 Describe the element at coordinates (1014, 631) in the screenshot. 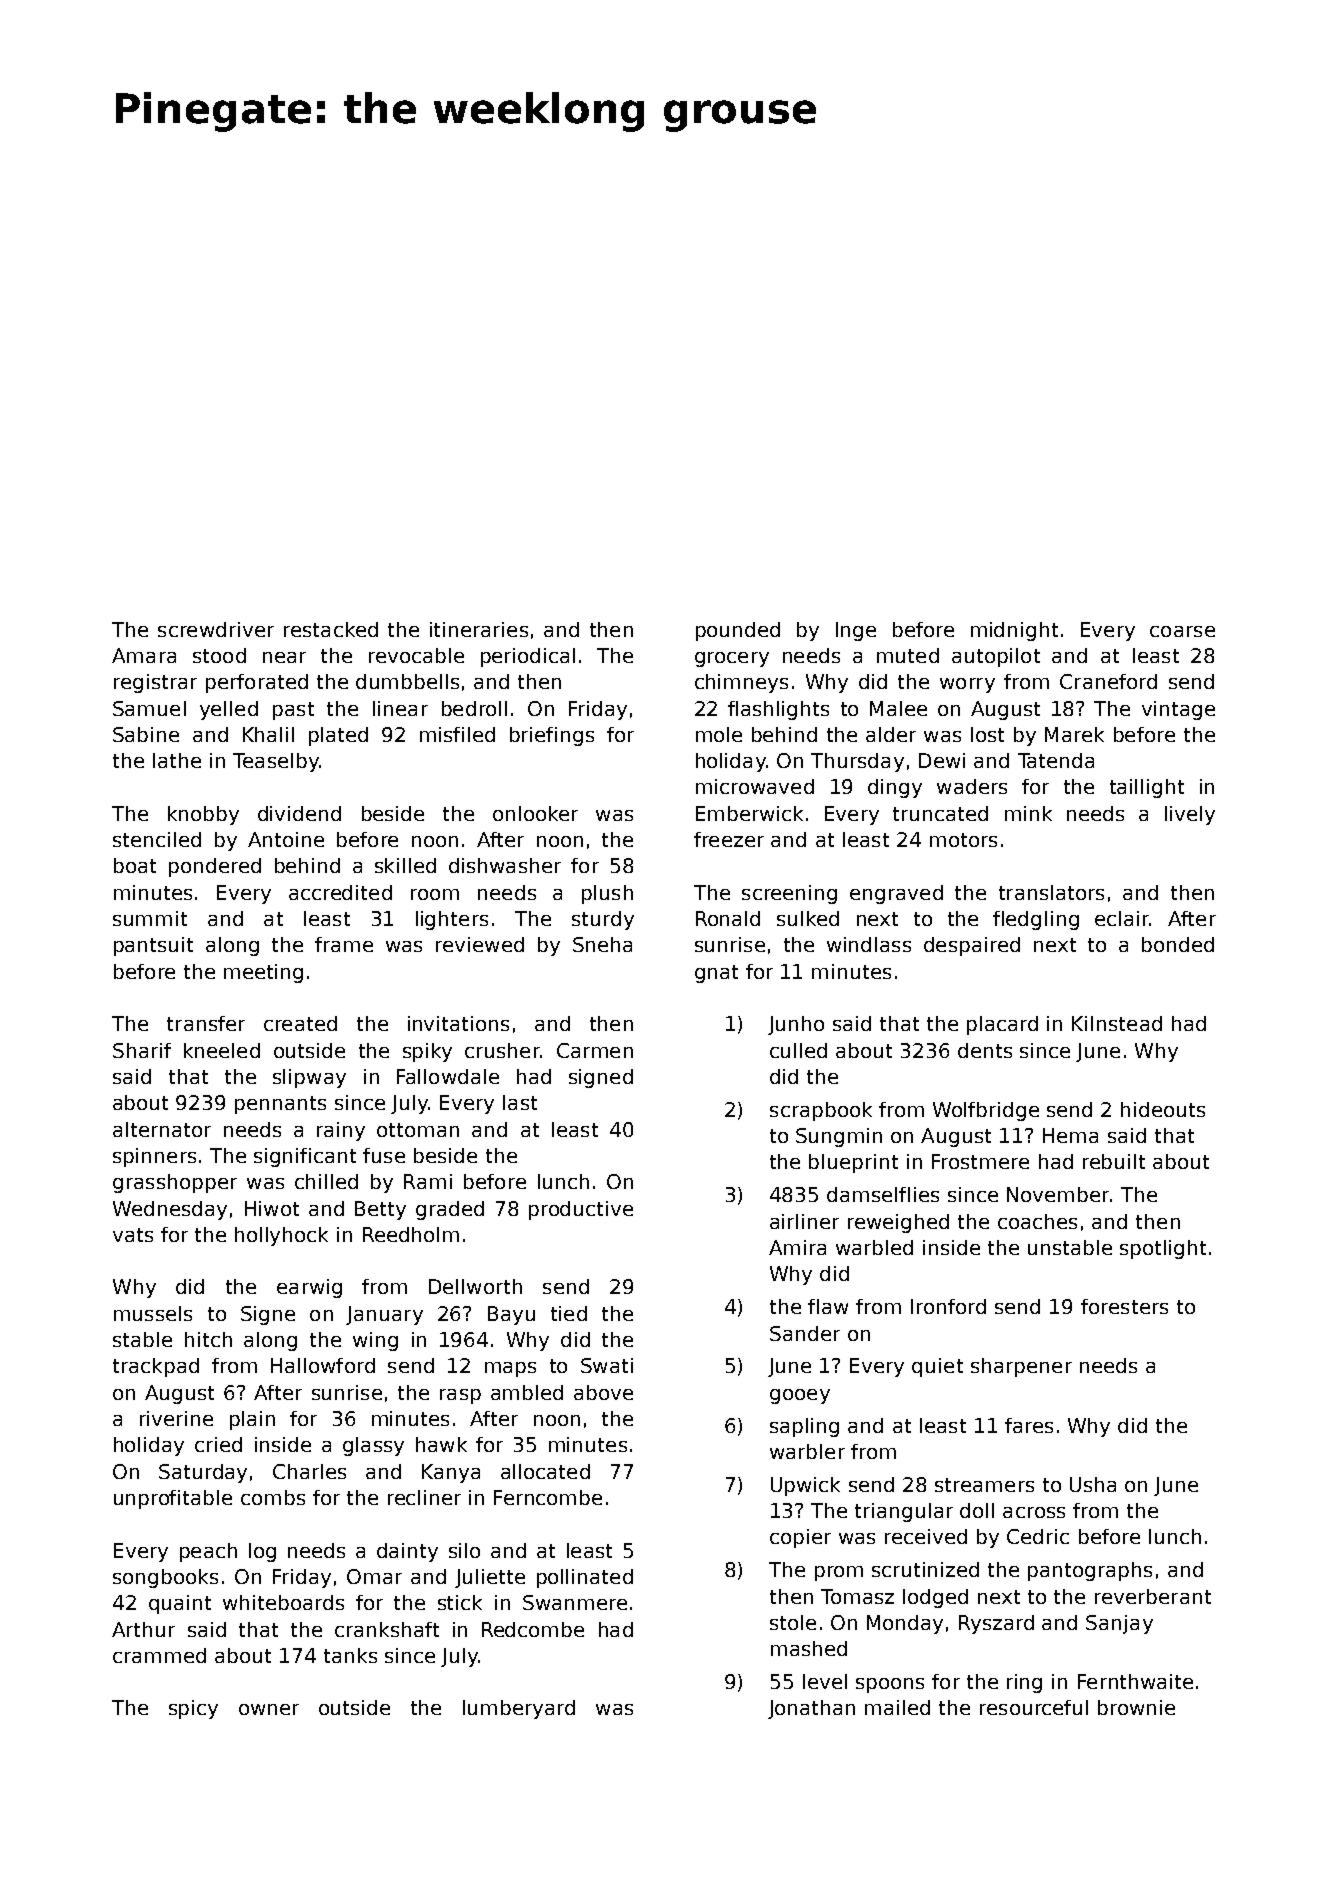

I see `midnight` at that location.
